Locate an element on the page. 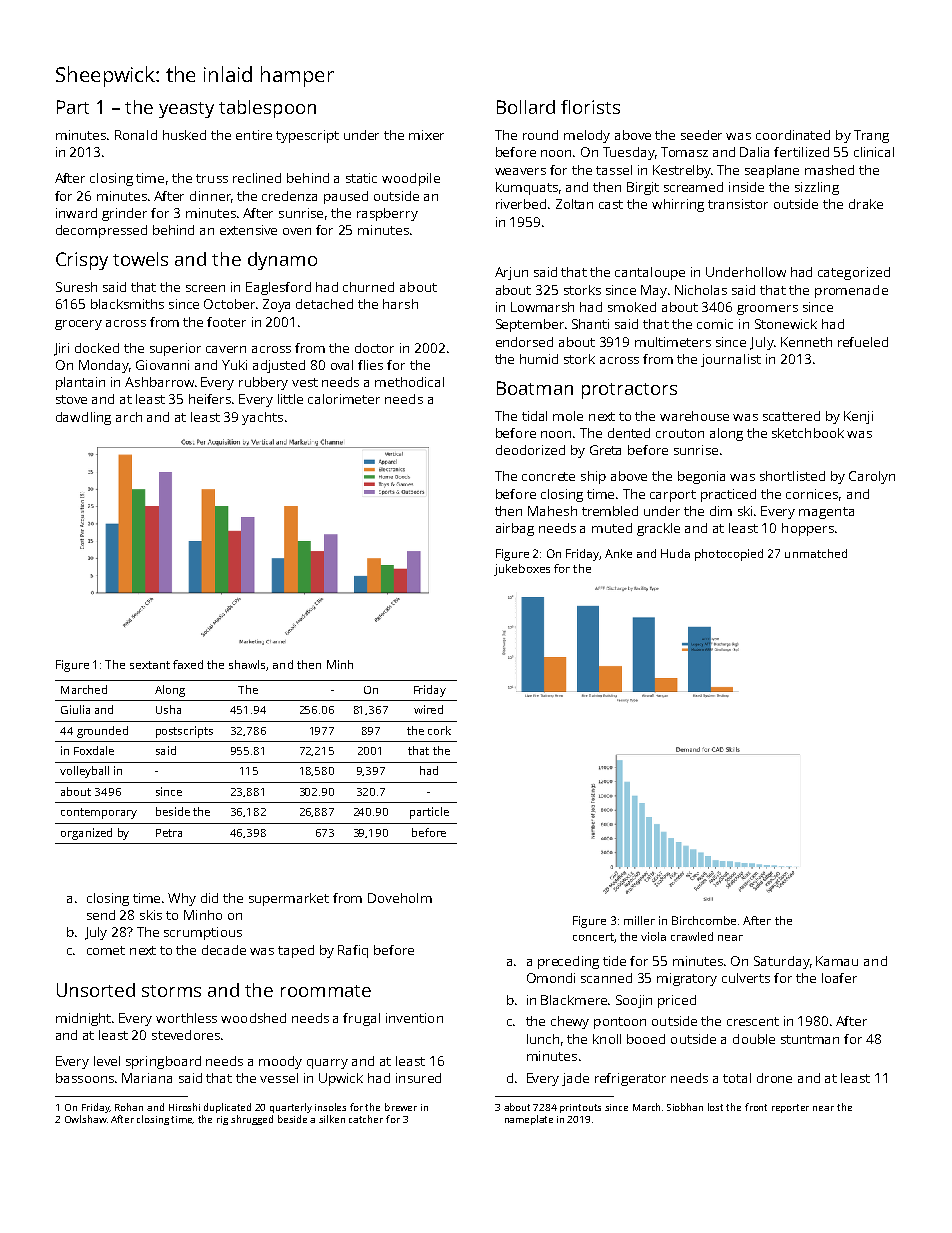 The width and height of the page is (952, 1233). calorimeter is located at coordinates (344, 399).
